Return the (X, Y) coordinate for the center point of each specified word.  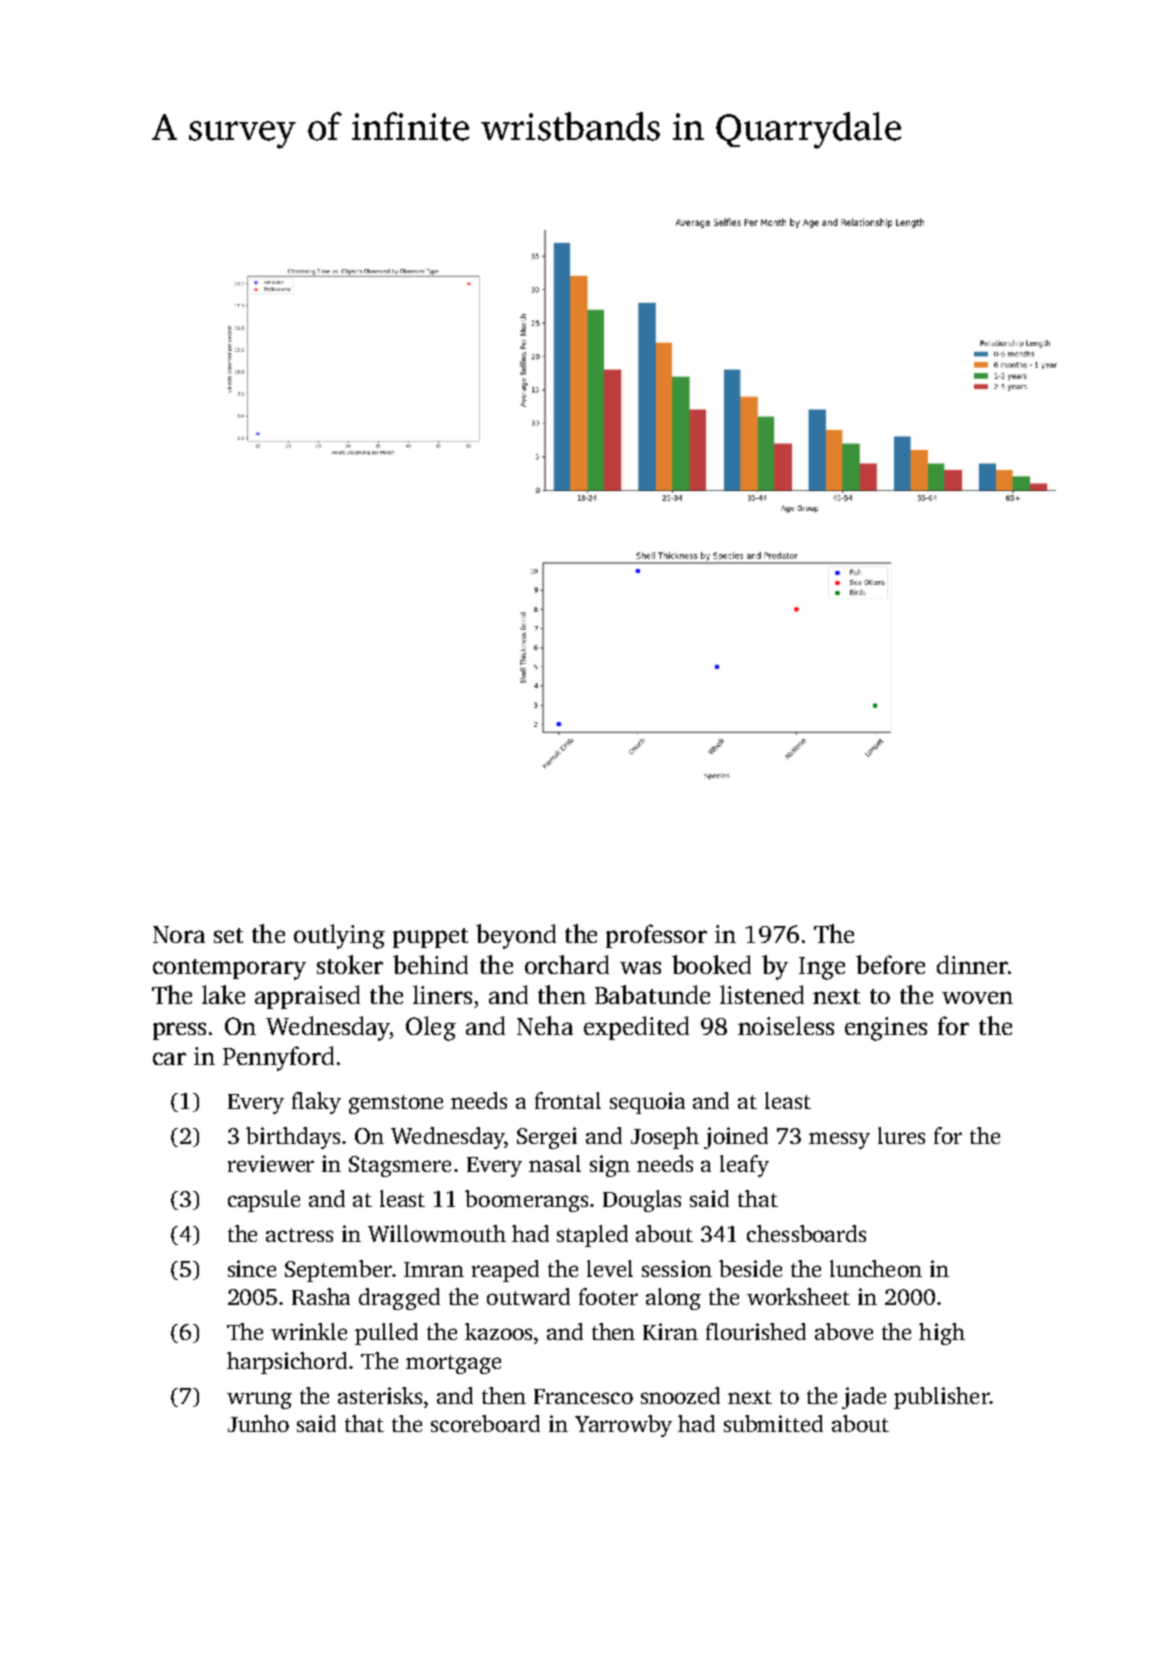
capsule (264, 1201)
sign (610, 1166)
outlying (339, 936)
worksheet (798, 1296)
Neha (545, 1025)
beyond (516, 936)
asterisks (380, 1395)
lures (901, 1135)
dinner (972, 964)
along (673, 1299)
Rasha (321, 1296)
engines (886, 1029)
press (179, 1031)
